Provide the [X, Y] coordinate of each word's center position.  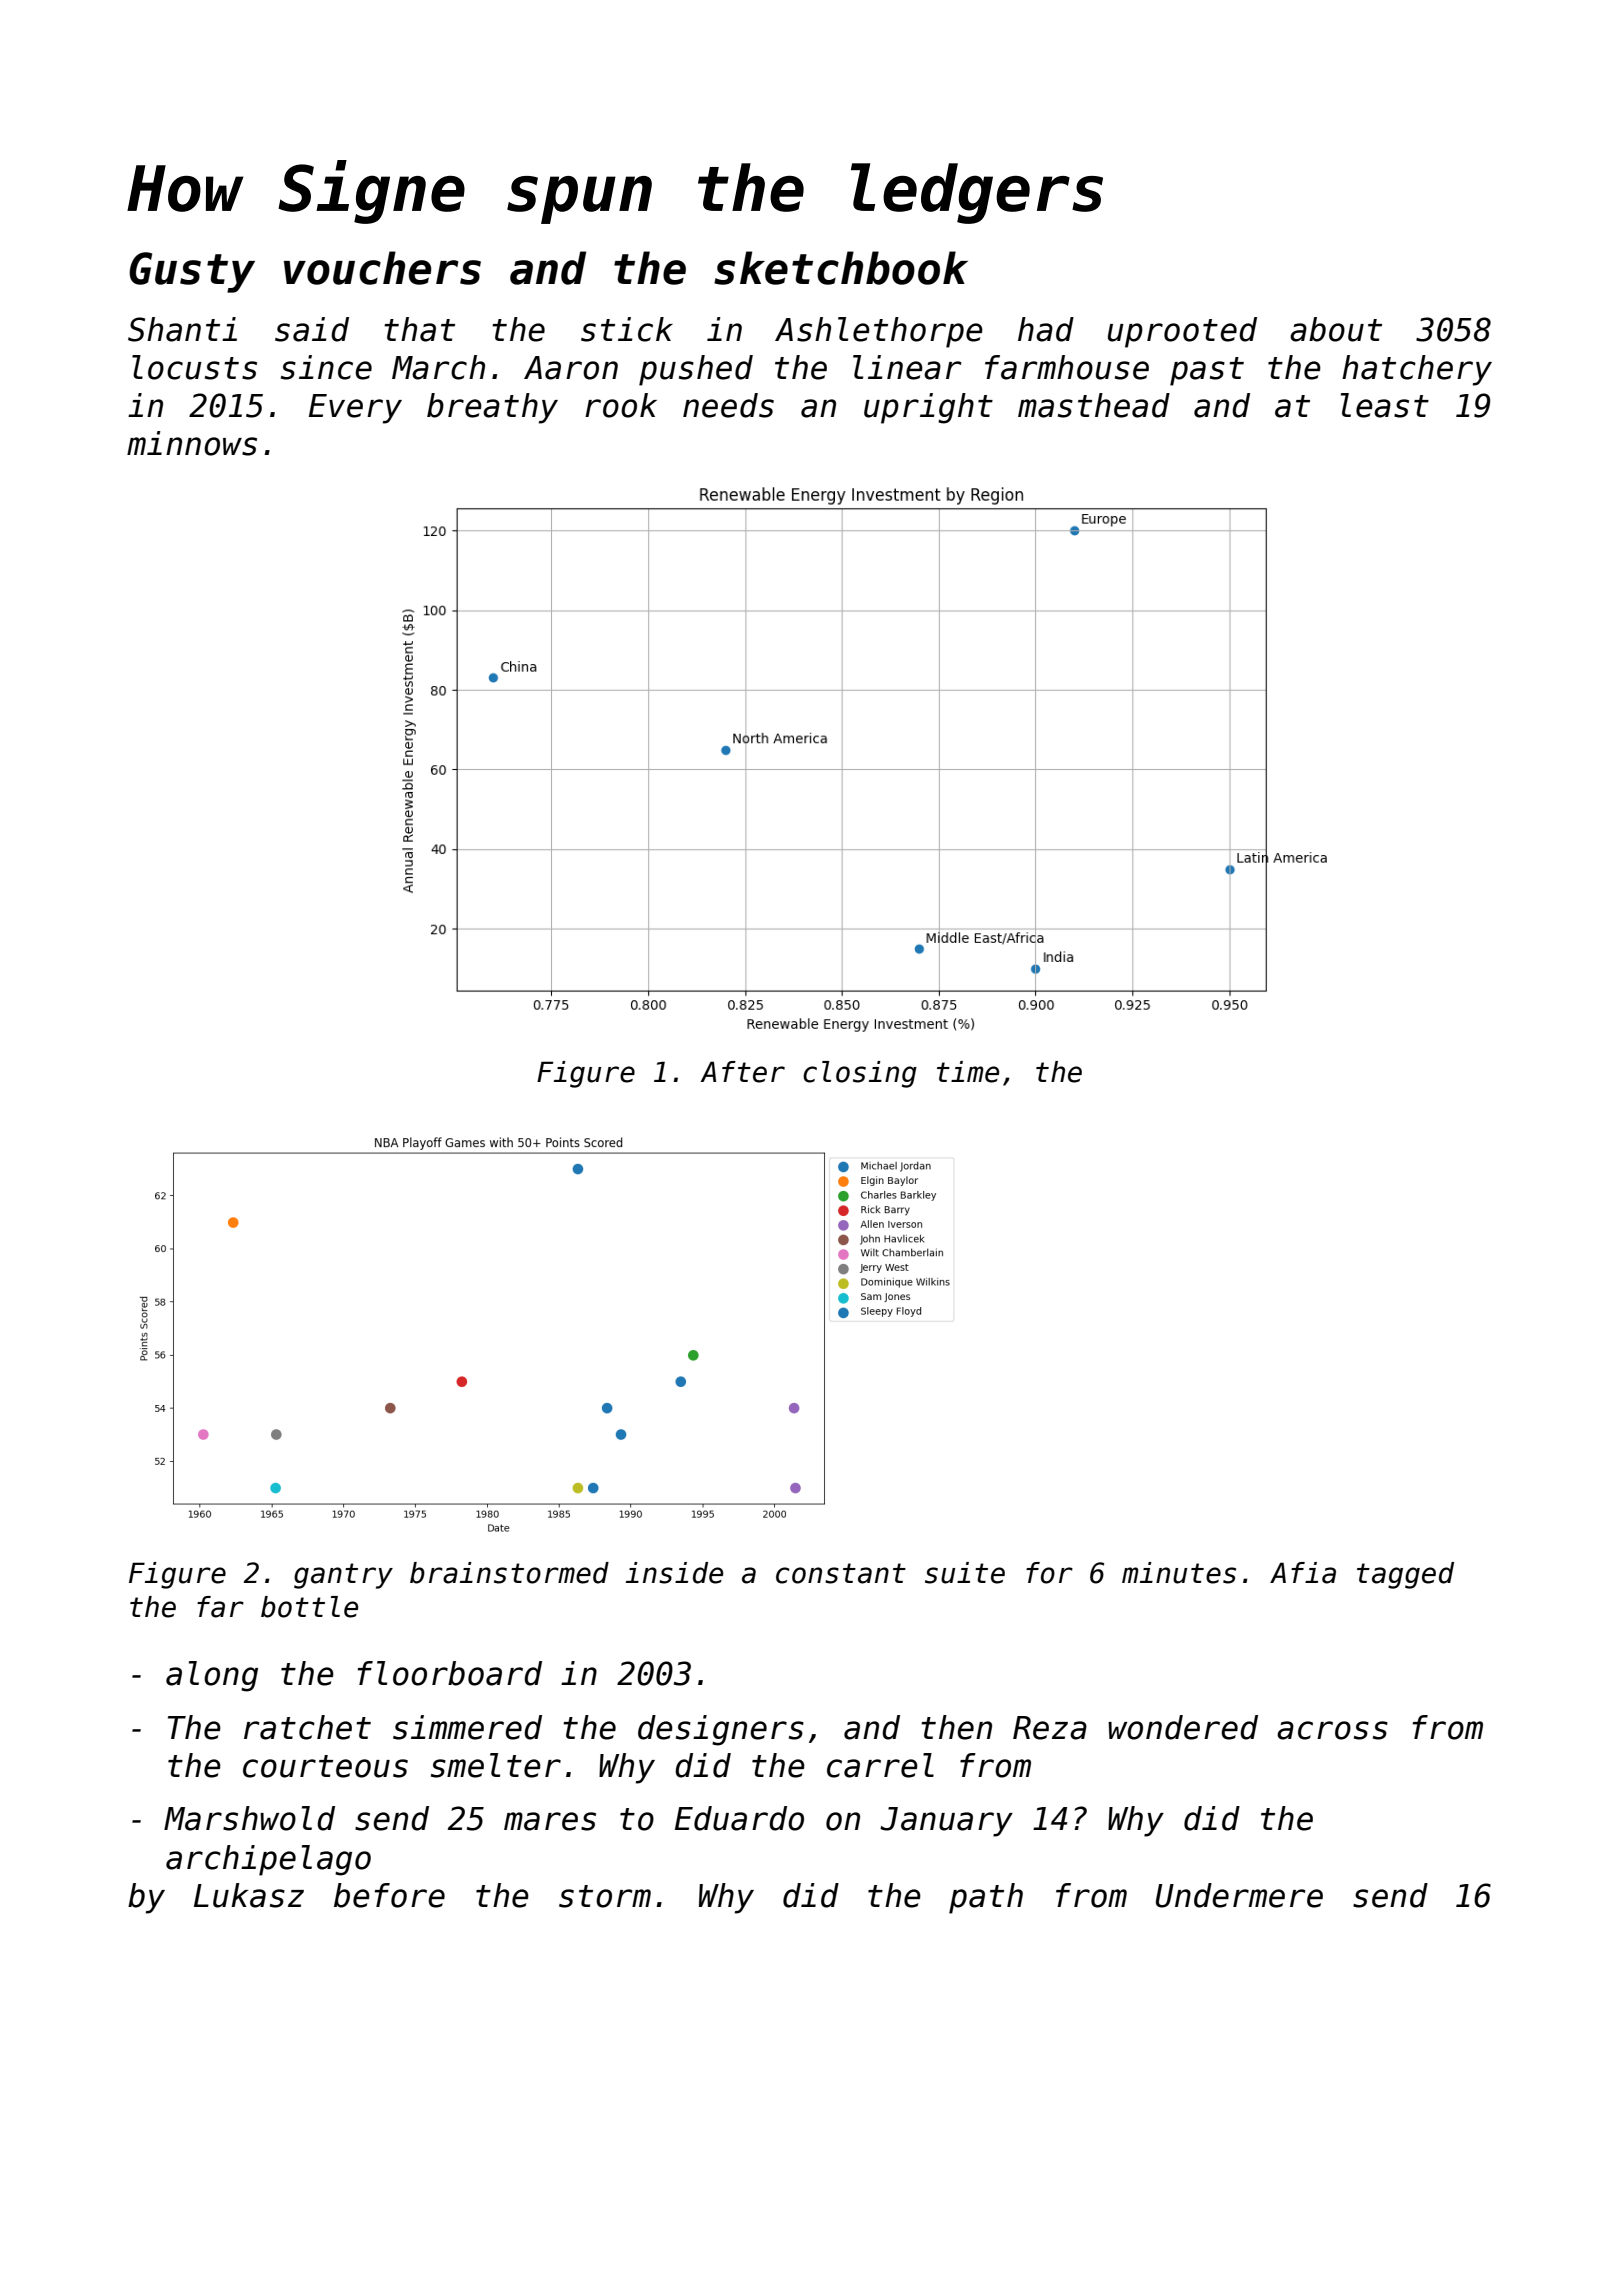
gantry [343, 1576]
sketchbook [841, 268]
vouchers [382, 268]
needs [728, 405]
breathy [492, 408]
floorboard [449, 1673]
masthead [1094, 405]
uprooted [1182, 332]
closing [860, 1074]
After [742, 1072]
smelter [496, 1765]
